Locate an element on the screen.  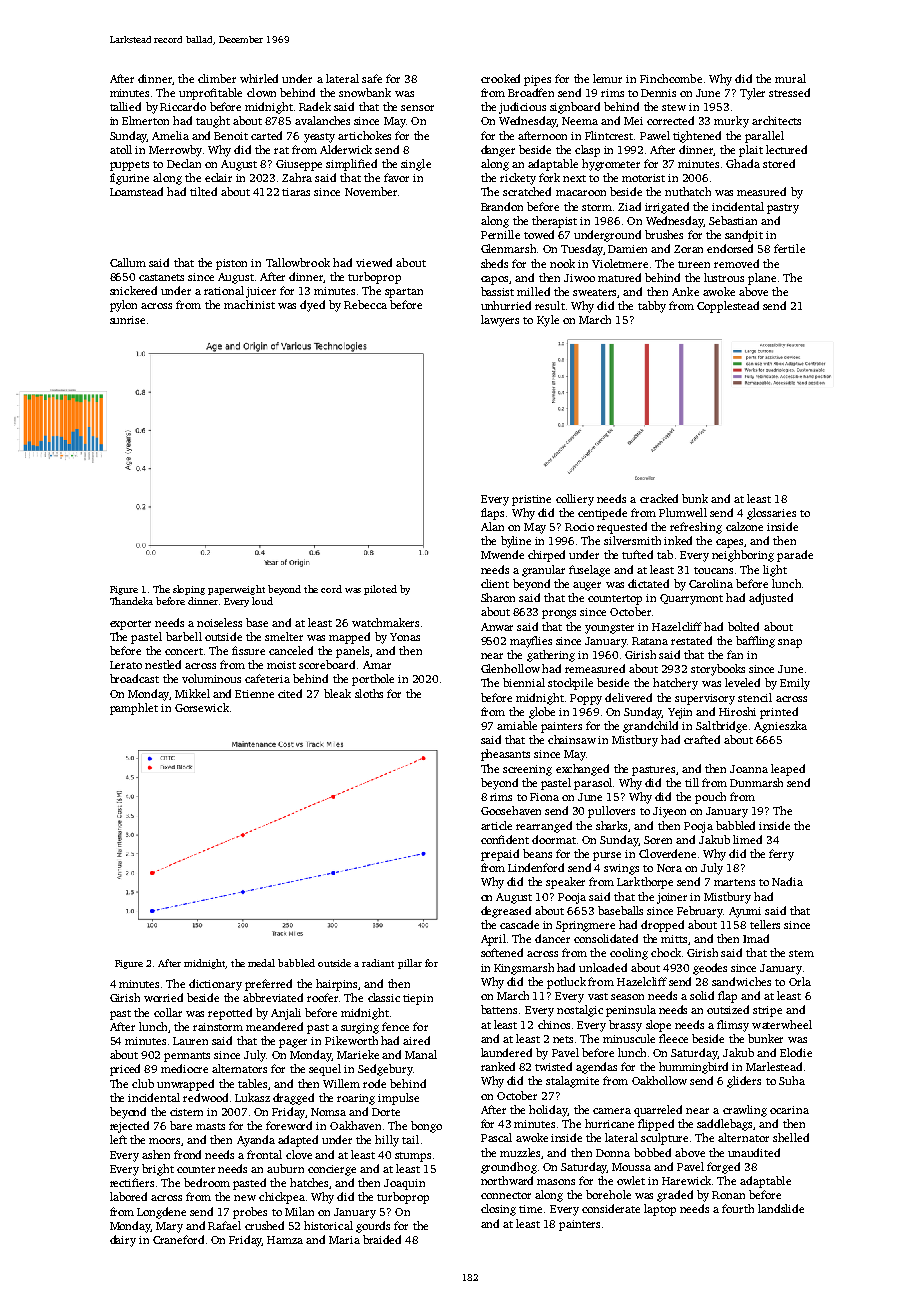
hummingbird is located at coordinates (693, 1068).
